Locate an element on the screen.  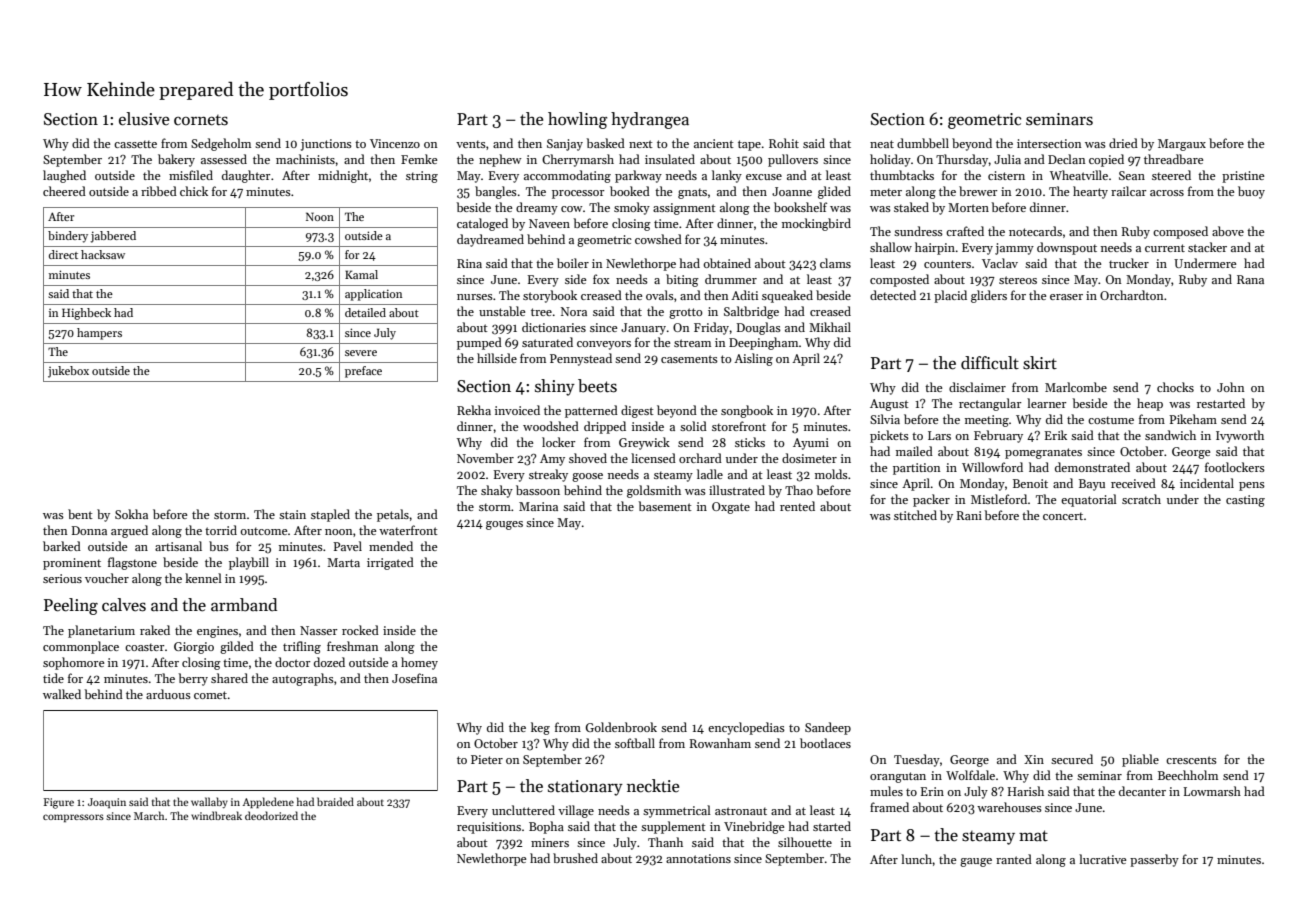
cornets is located at coordinates (201, 120).
